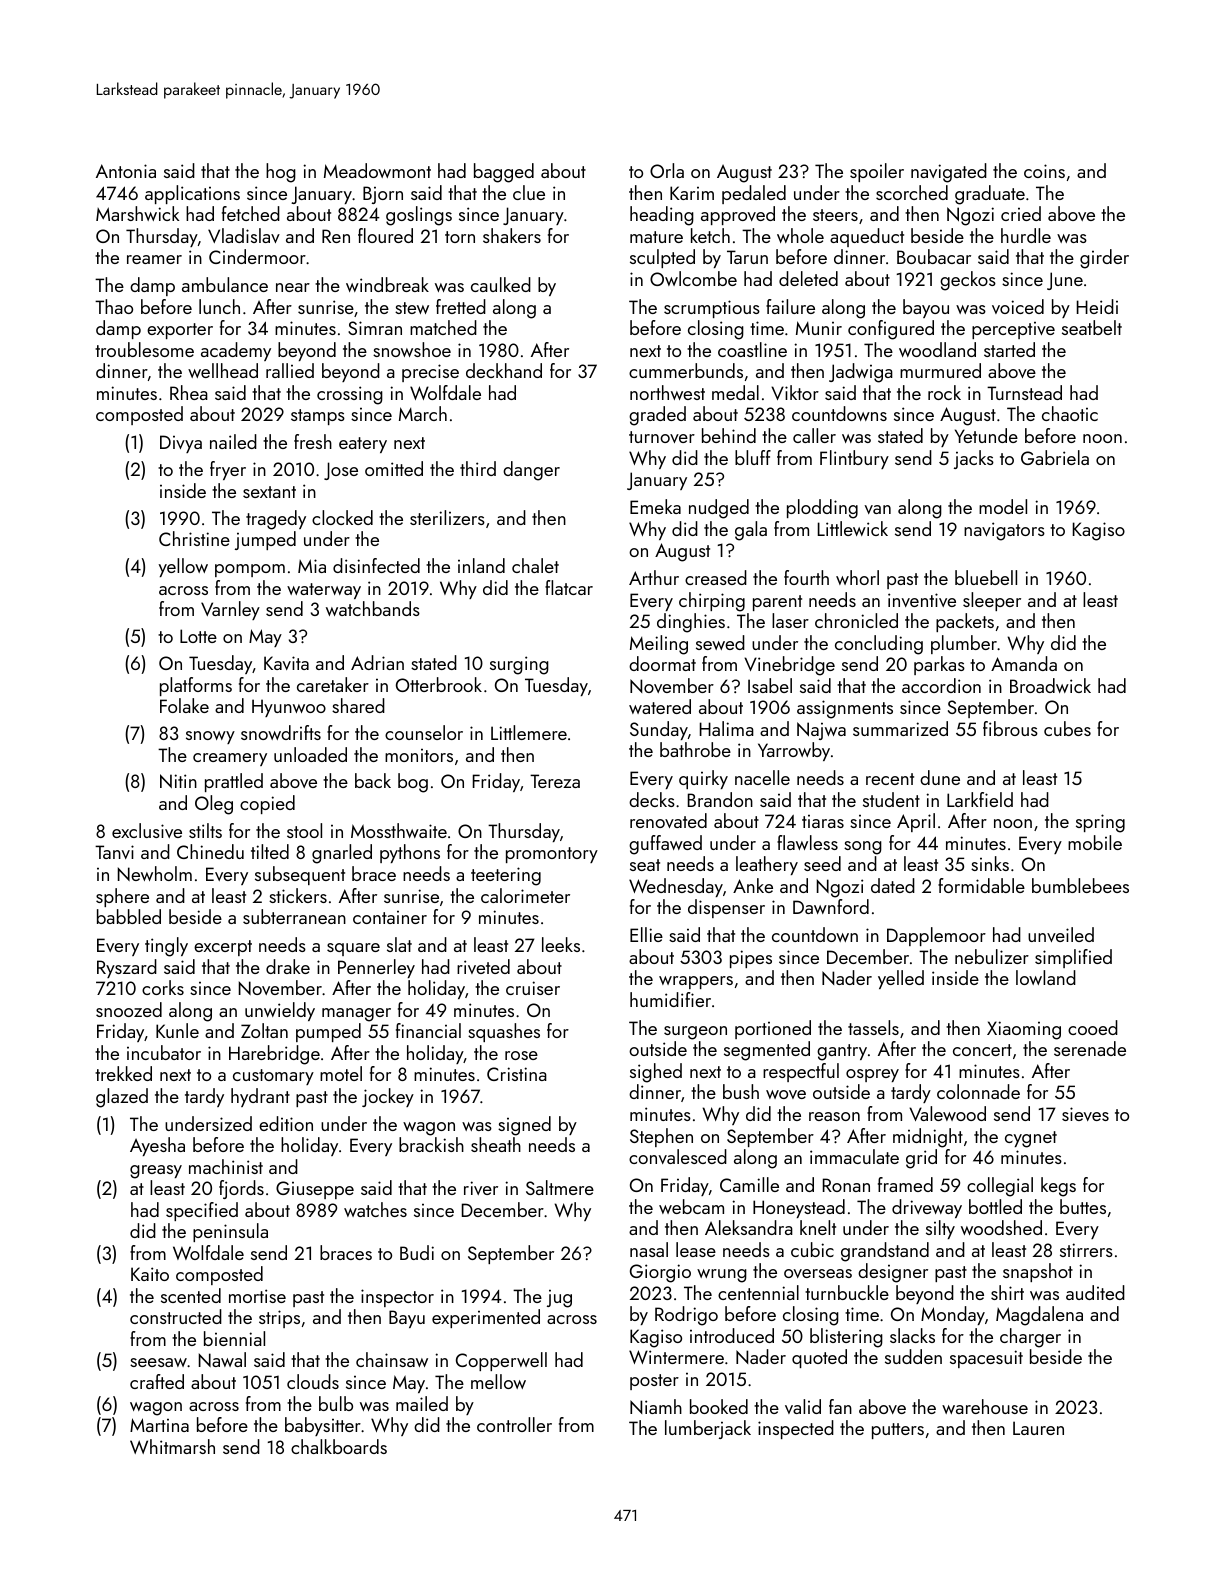 This document has height=1588, width=1227. What do you see at coordinates (661, 1137) in the document?
I see `Stephen` at bounding box center [661, 1137].
